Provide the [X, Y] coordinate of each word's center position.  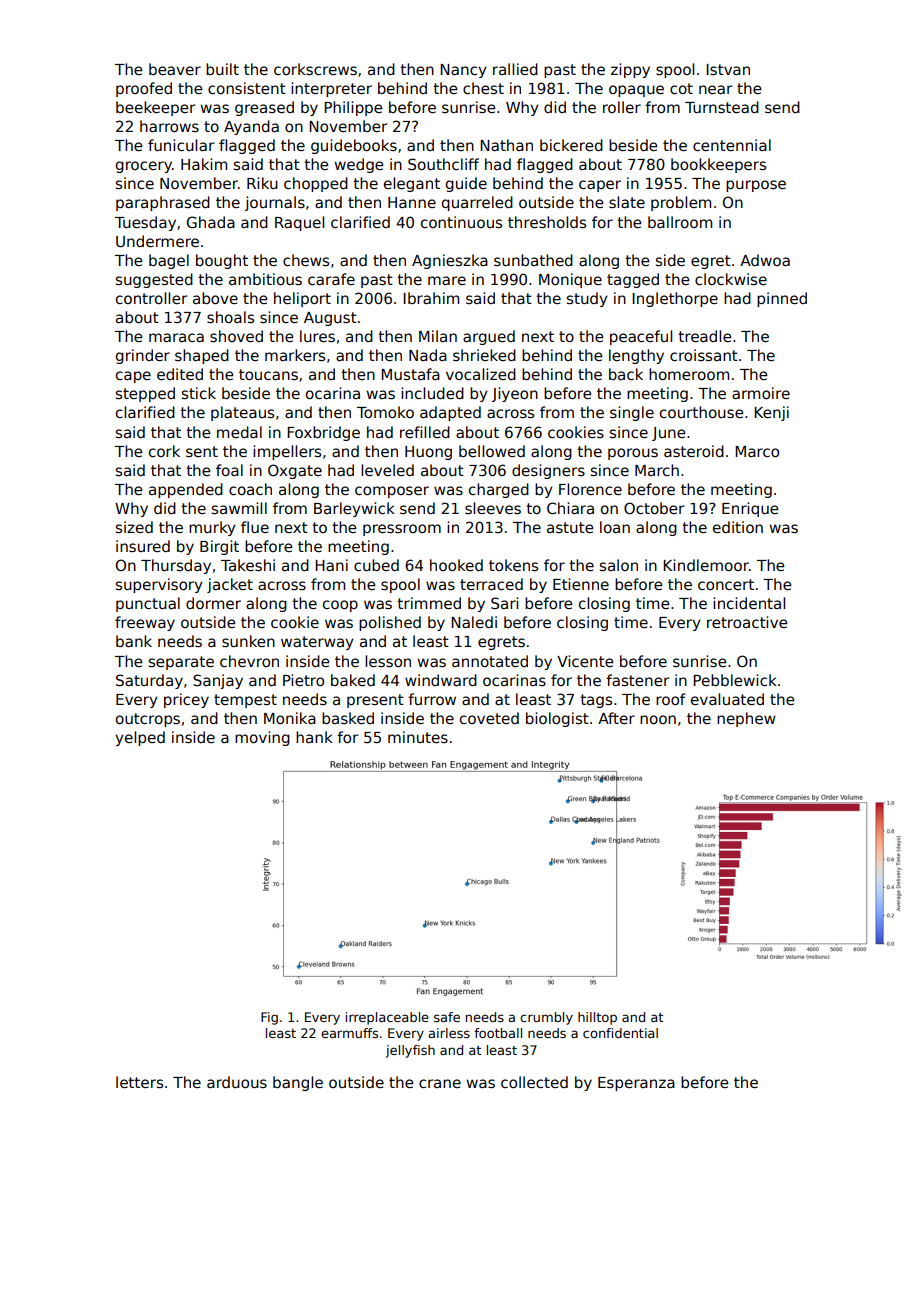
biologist [557, 719]
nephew [746, 719]
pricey [186, 700]
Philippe [353, 108]
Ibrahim [431, 298]
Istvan [728, 69]
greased [264, 108]
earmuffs [349, 1033]
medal [239, 432]
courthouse [701, 412]
